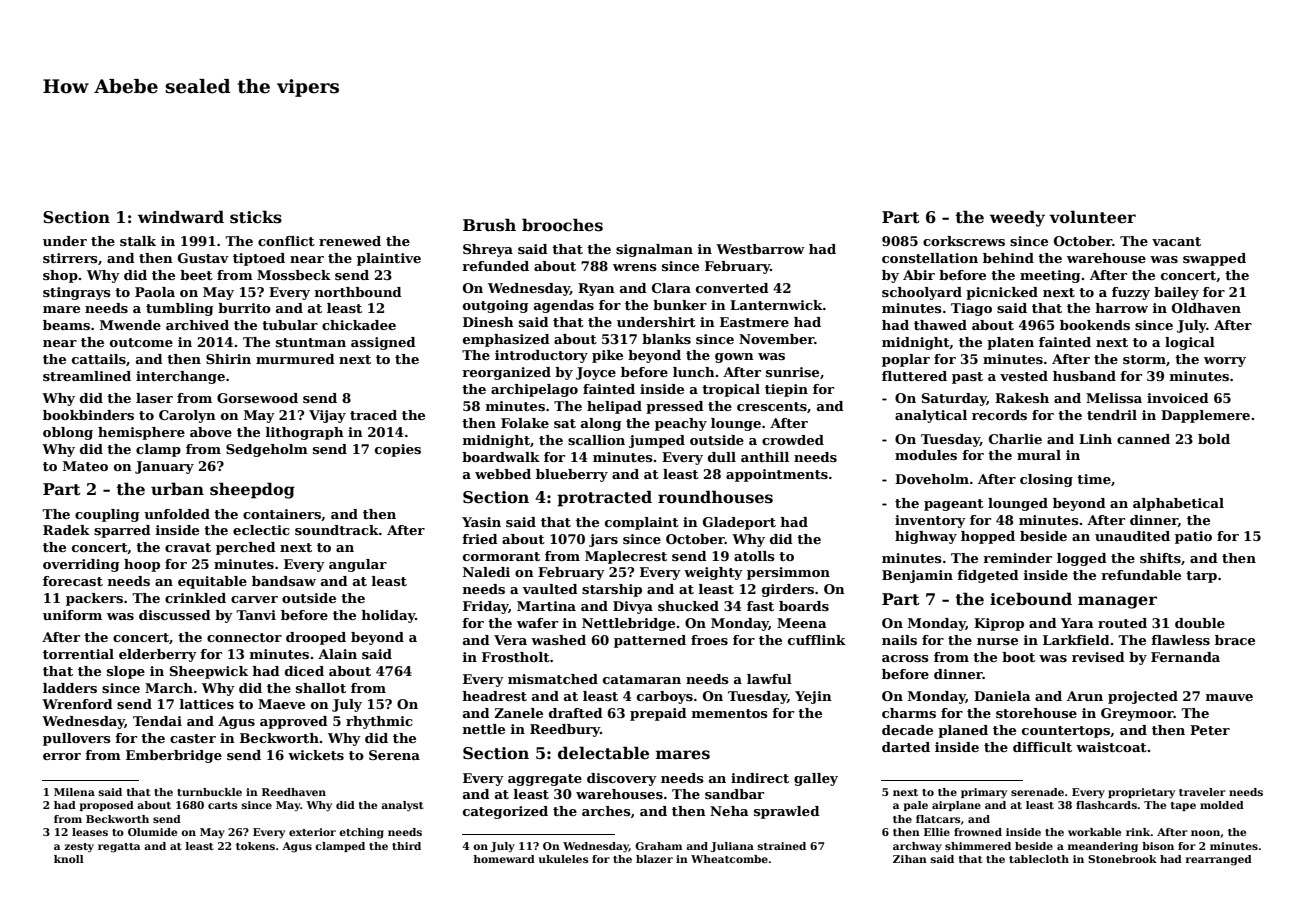  What do you see at coordinates (358, 565) in the document?
I see `angular` at bounding box center [358, 565].
